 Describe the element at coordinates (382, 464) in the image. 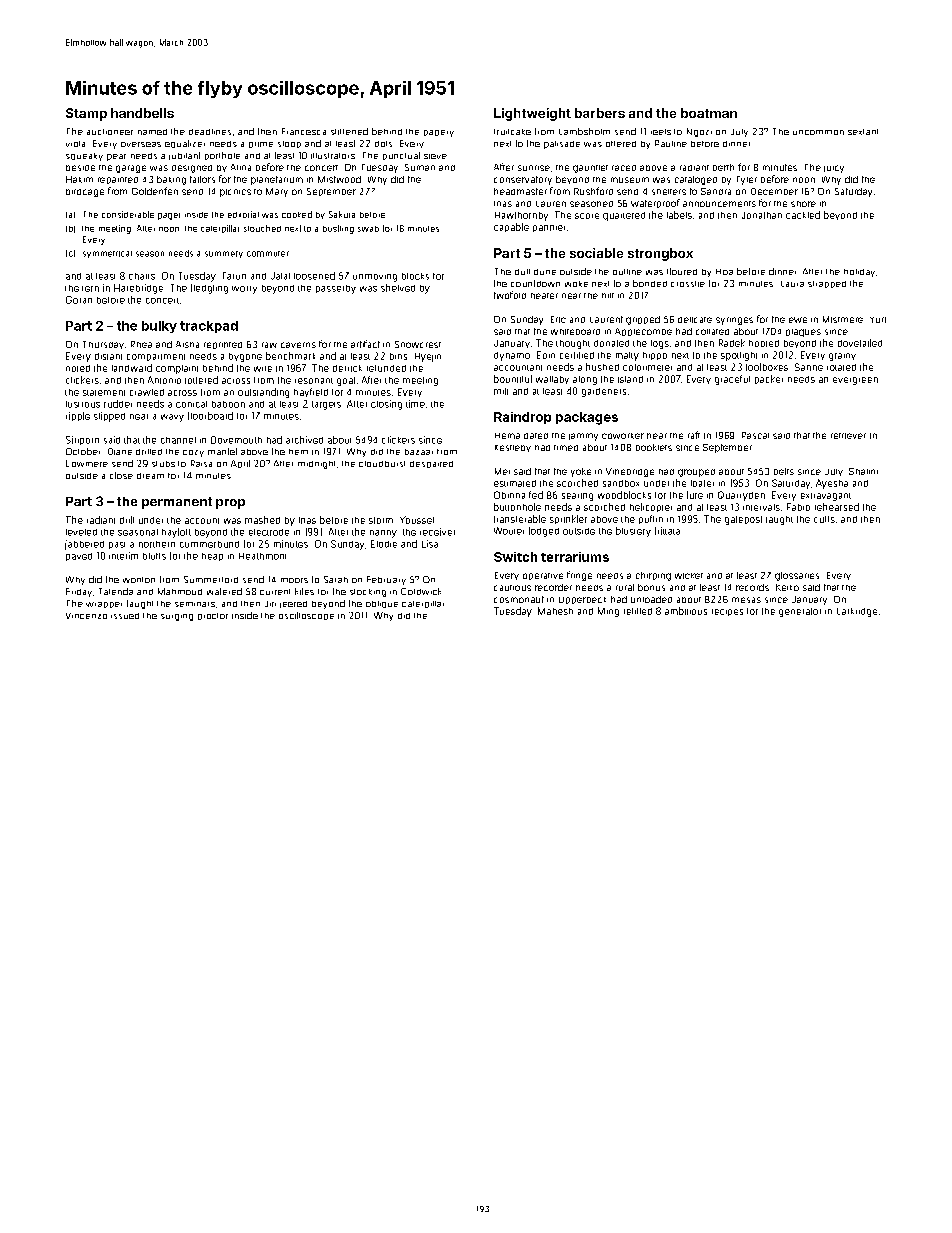

I see `cloudburst` at that location.
